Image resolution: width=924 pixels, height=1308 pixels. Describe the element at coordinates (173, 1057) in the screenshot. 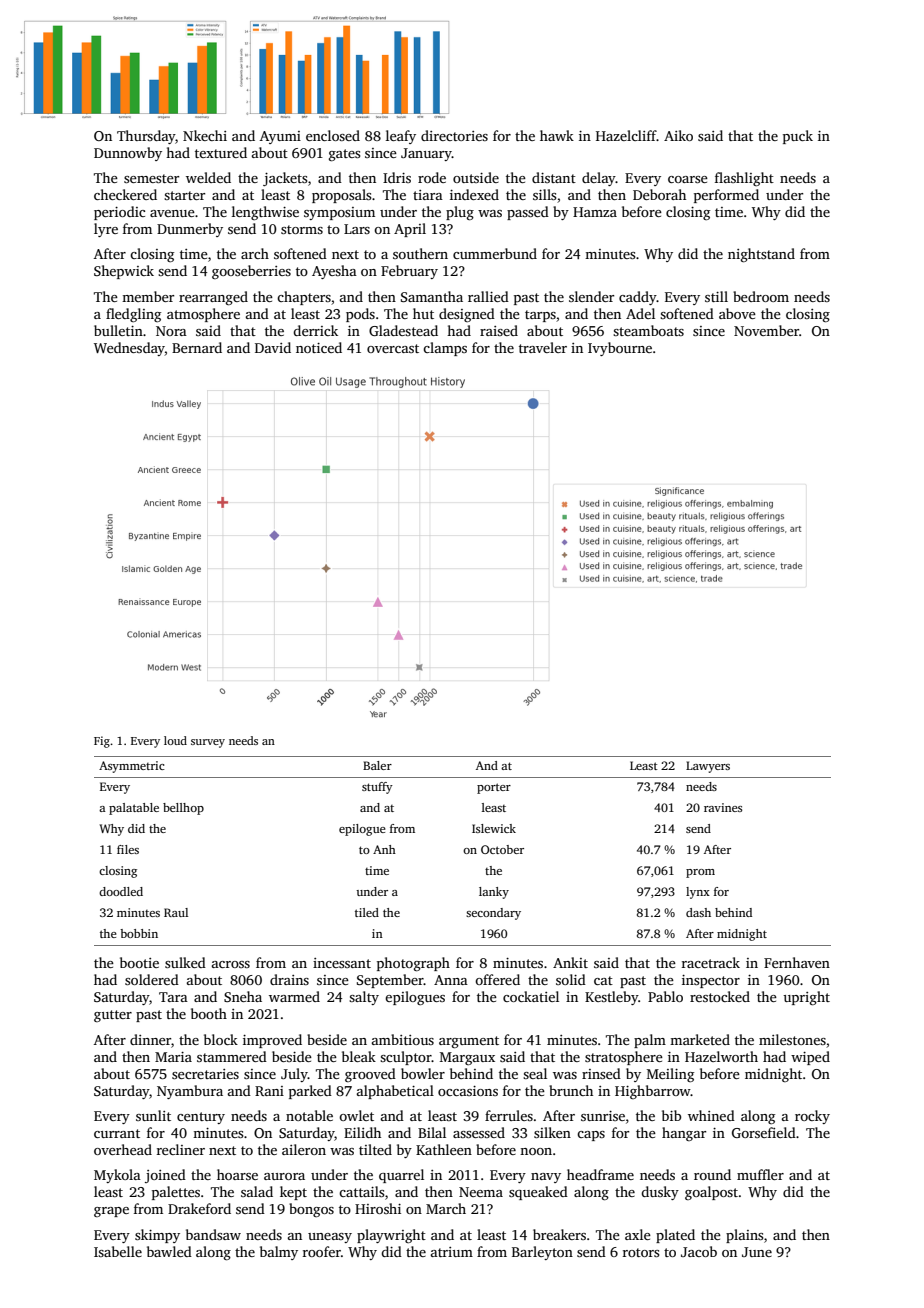

I see `Maria` at that location.
